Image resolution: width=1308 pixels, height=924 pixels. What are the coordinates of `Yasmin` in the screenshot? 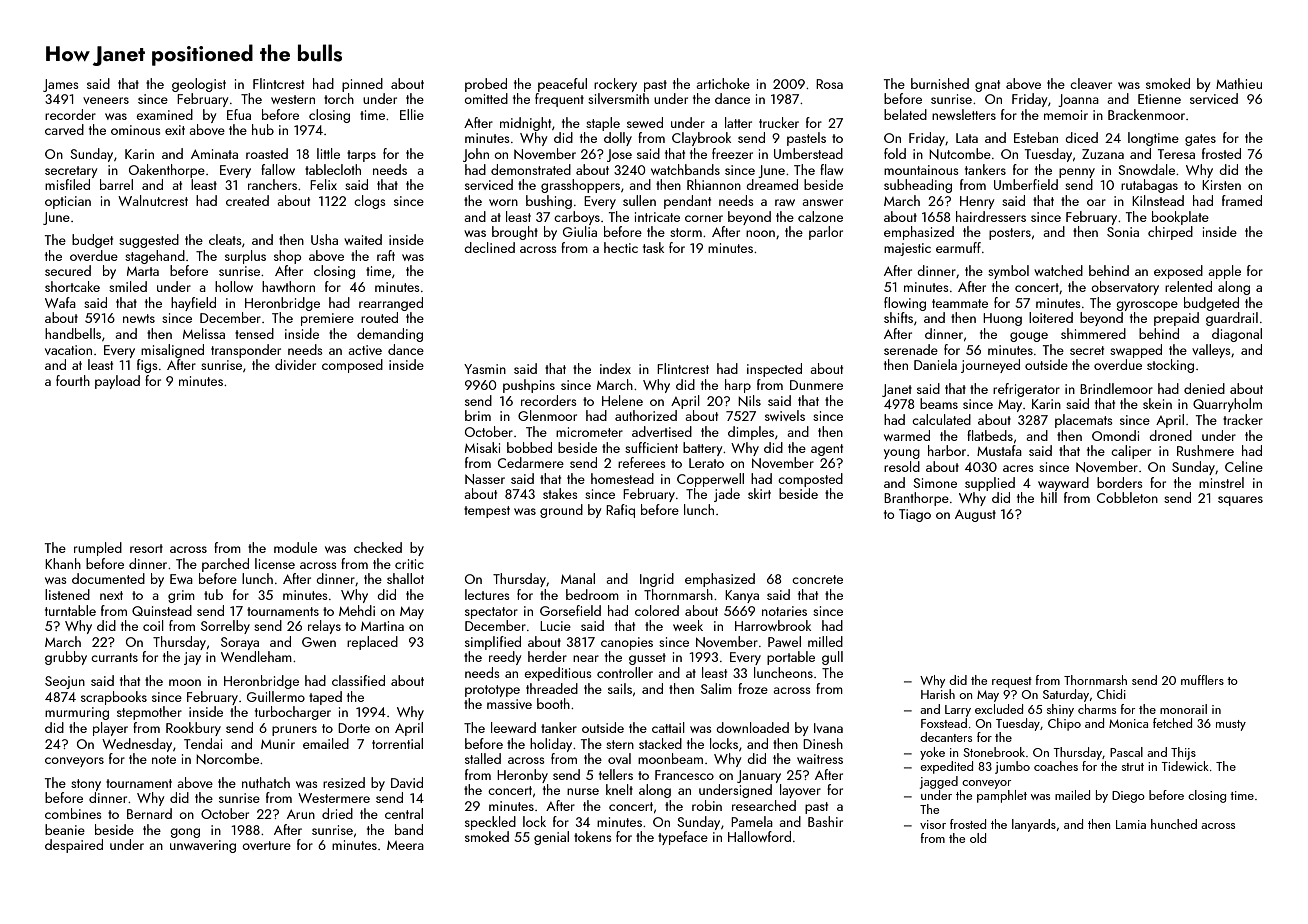 It's located at (485, 369).
